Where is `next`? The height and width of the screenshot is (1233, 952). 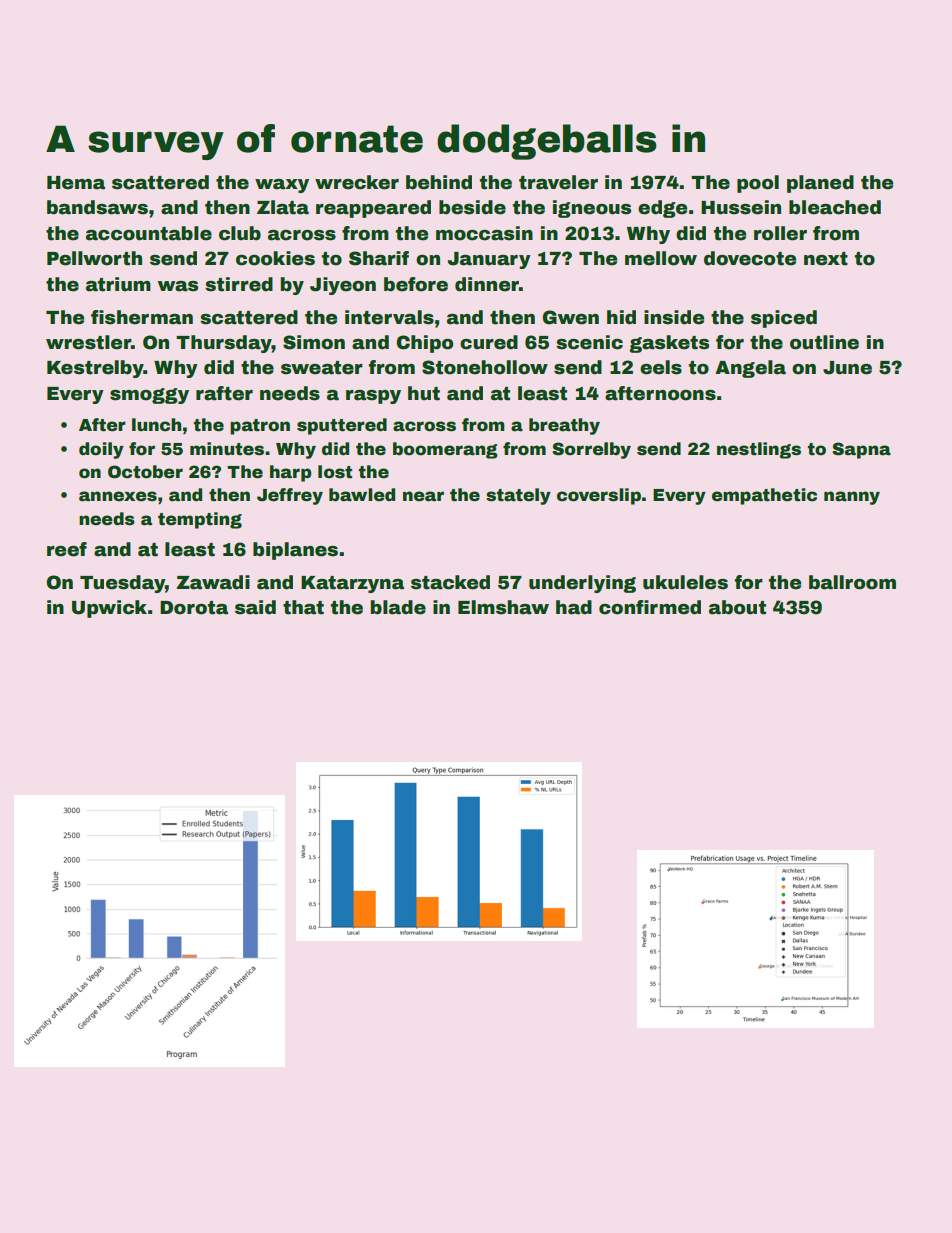 next is located at coordinates (826, 259).
